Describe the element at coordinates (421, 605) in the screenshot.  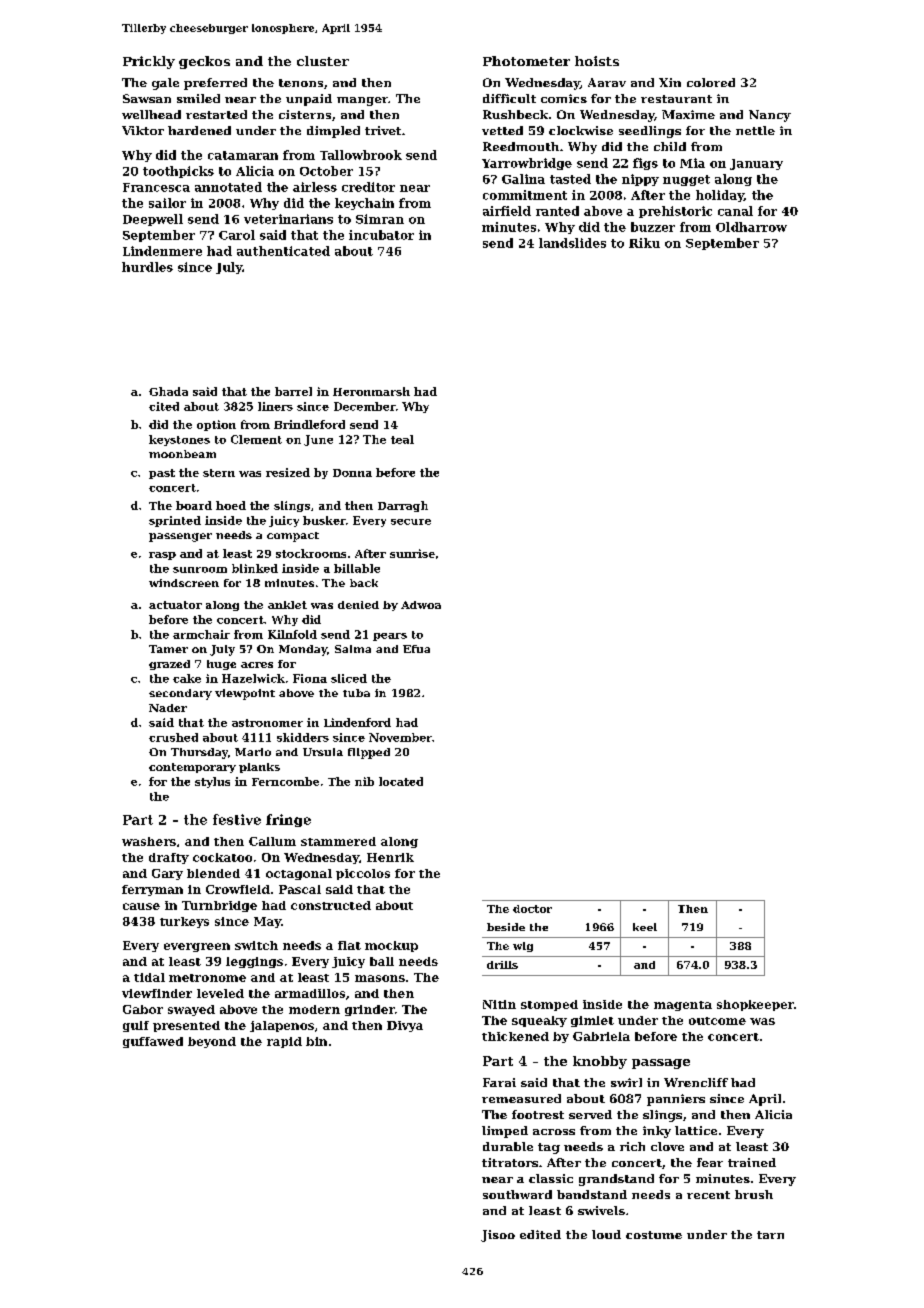
I see `Adwoa` at that location.
